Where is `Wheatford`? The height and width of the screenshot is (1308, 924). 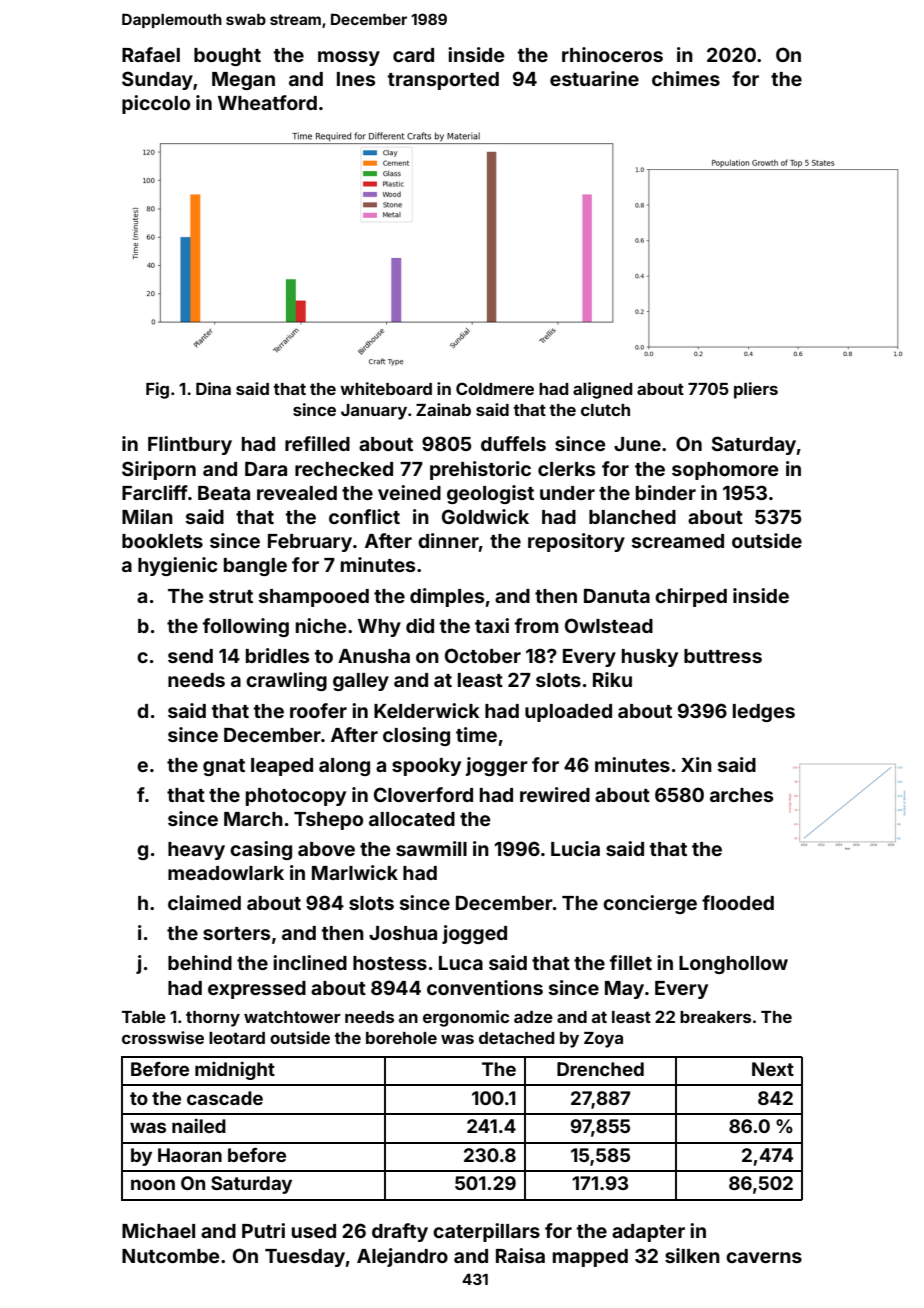 Wheatford is located at coordinates (267, 102).
